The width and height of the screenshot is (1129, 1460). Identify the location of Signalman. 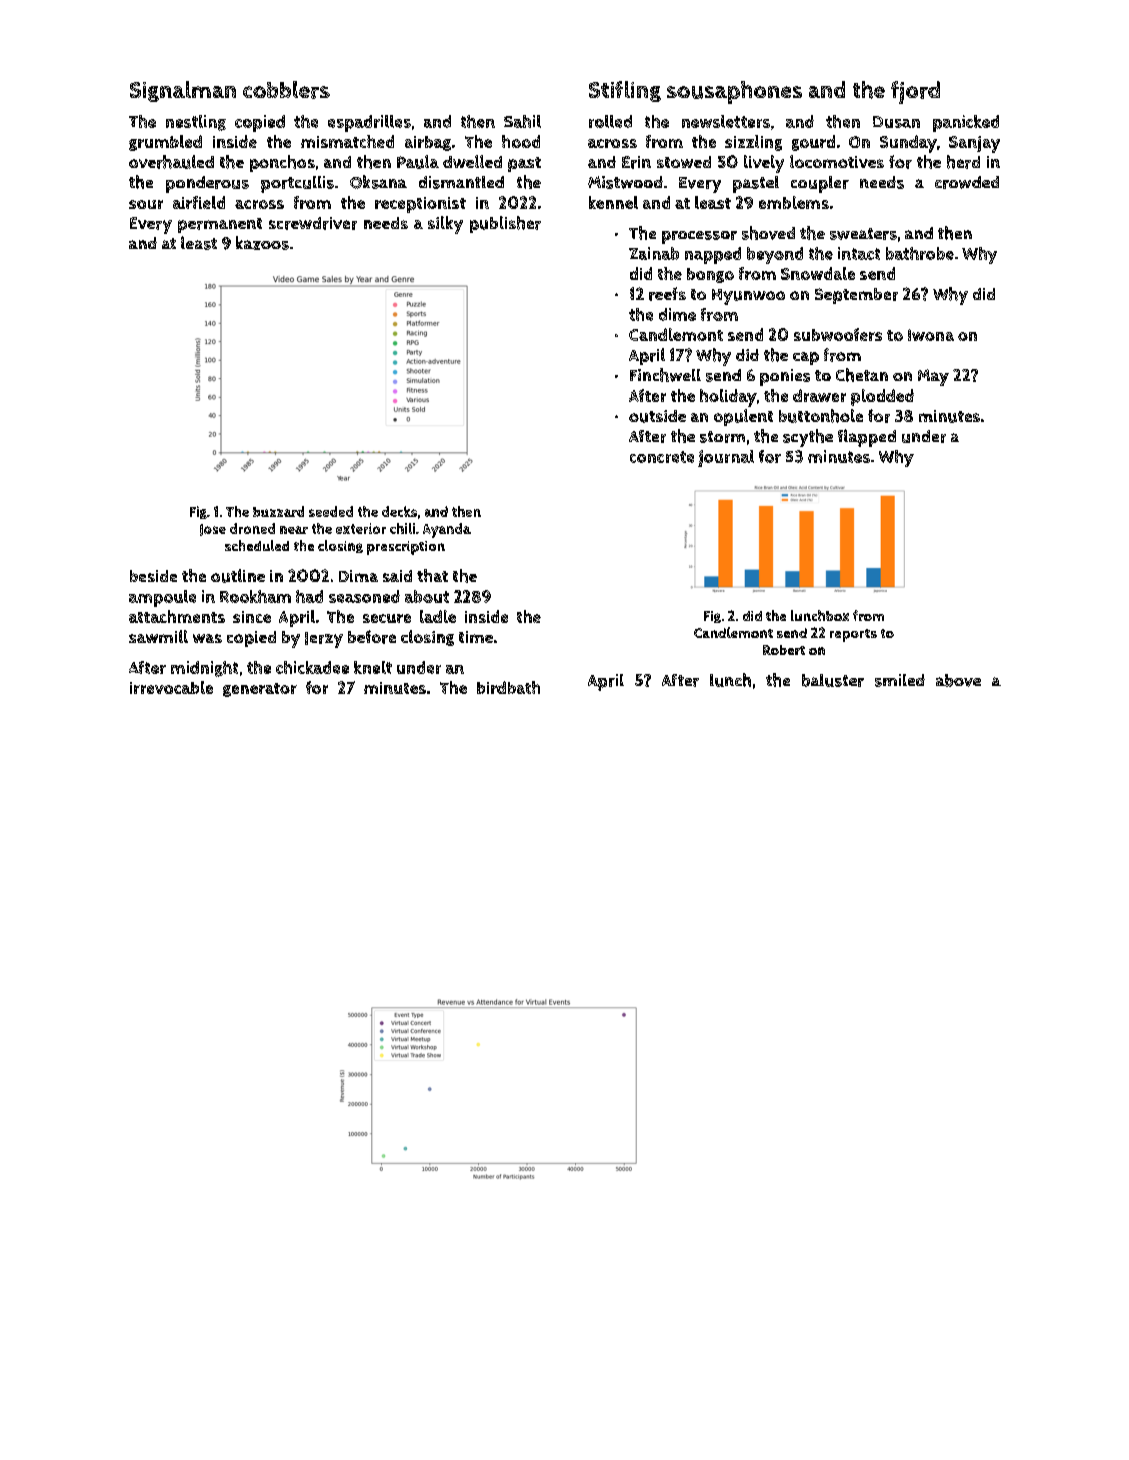
(183, 91).
